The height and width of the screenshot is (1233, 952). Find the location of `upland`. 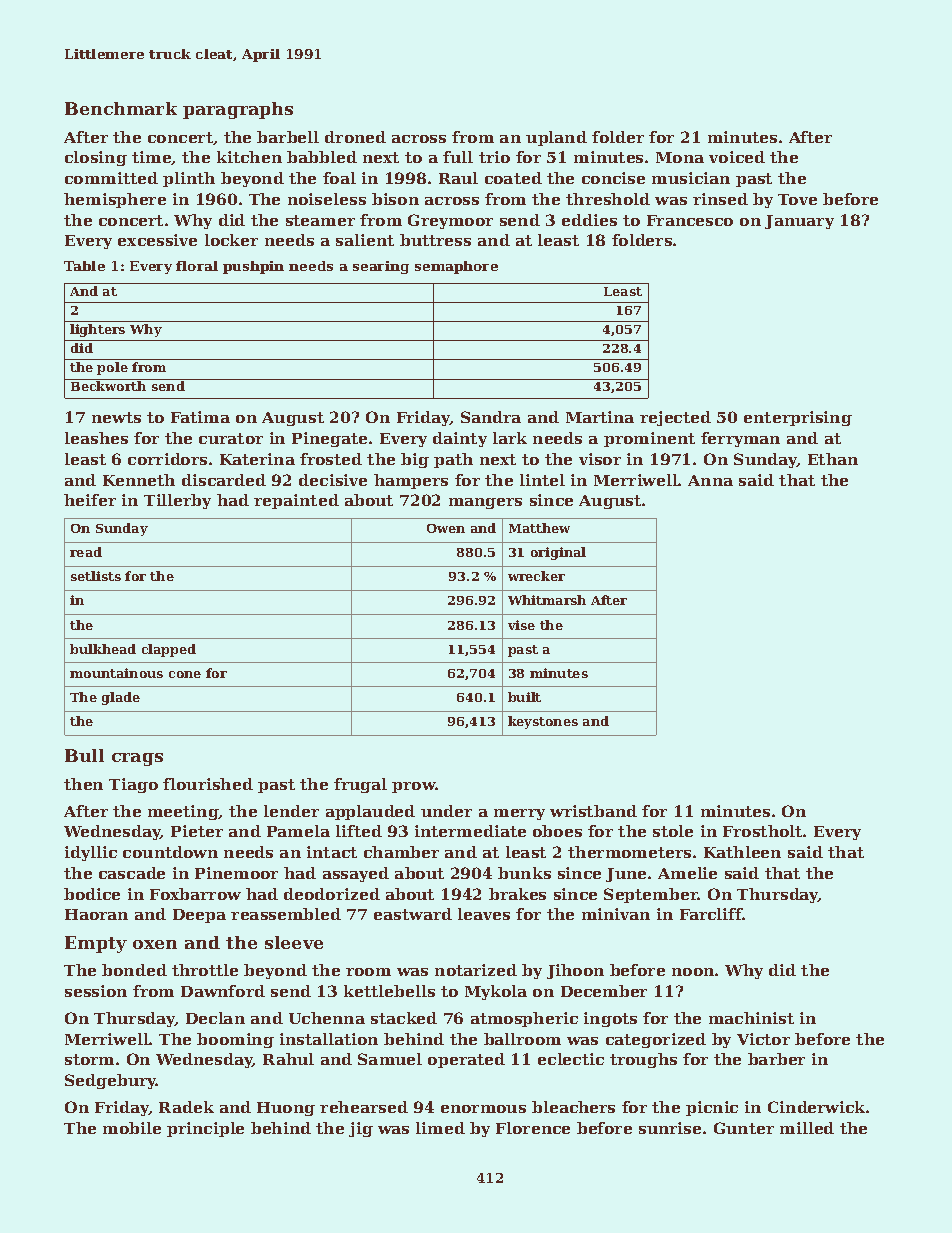

upland is located at coordinates (556, 138).
